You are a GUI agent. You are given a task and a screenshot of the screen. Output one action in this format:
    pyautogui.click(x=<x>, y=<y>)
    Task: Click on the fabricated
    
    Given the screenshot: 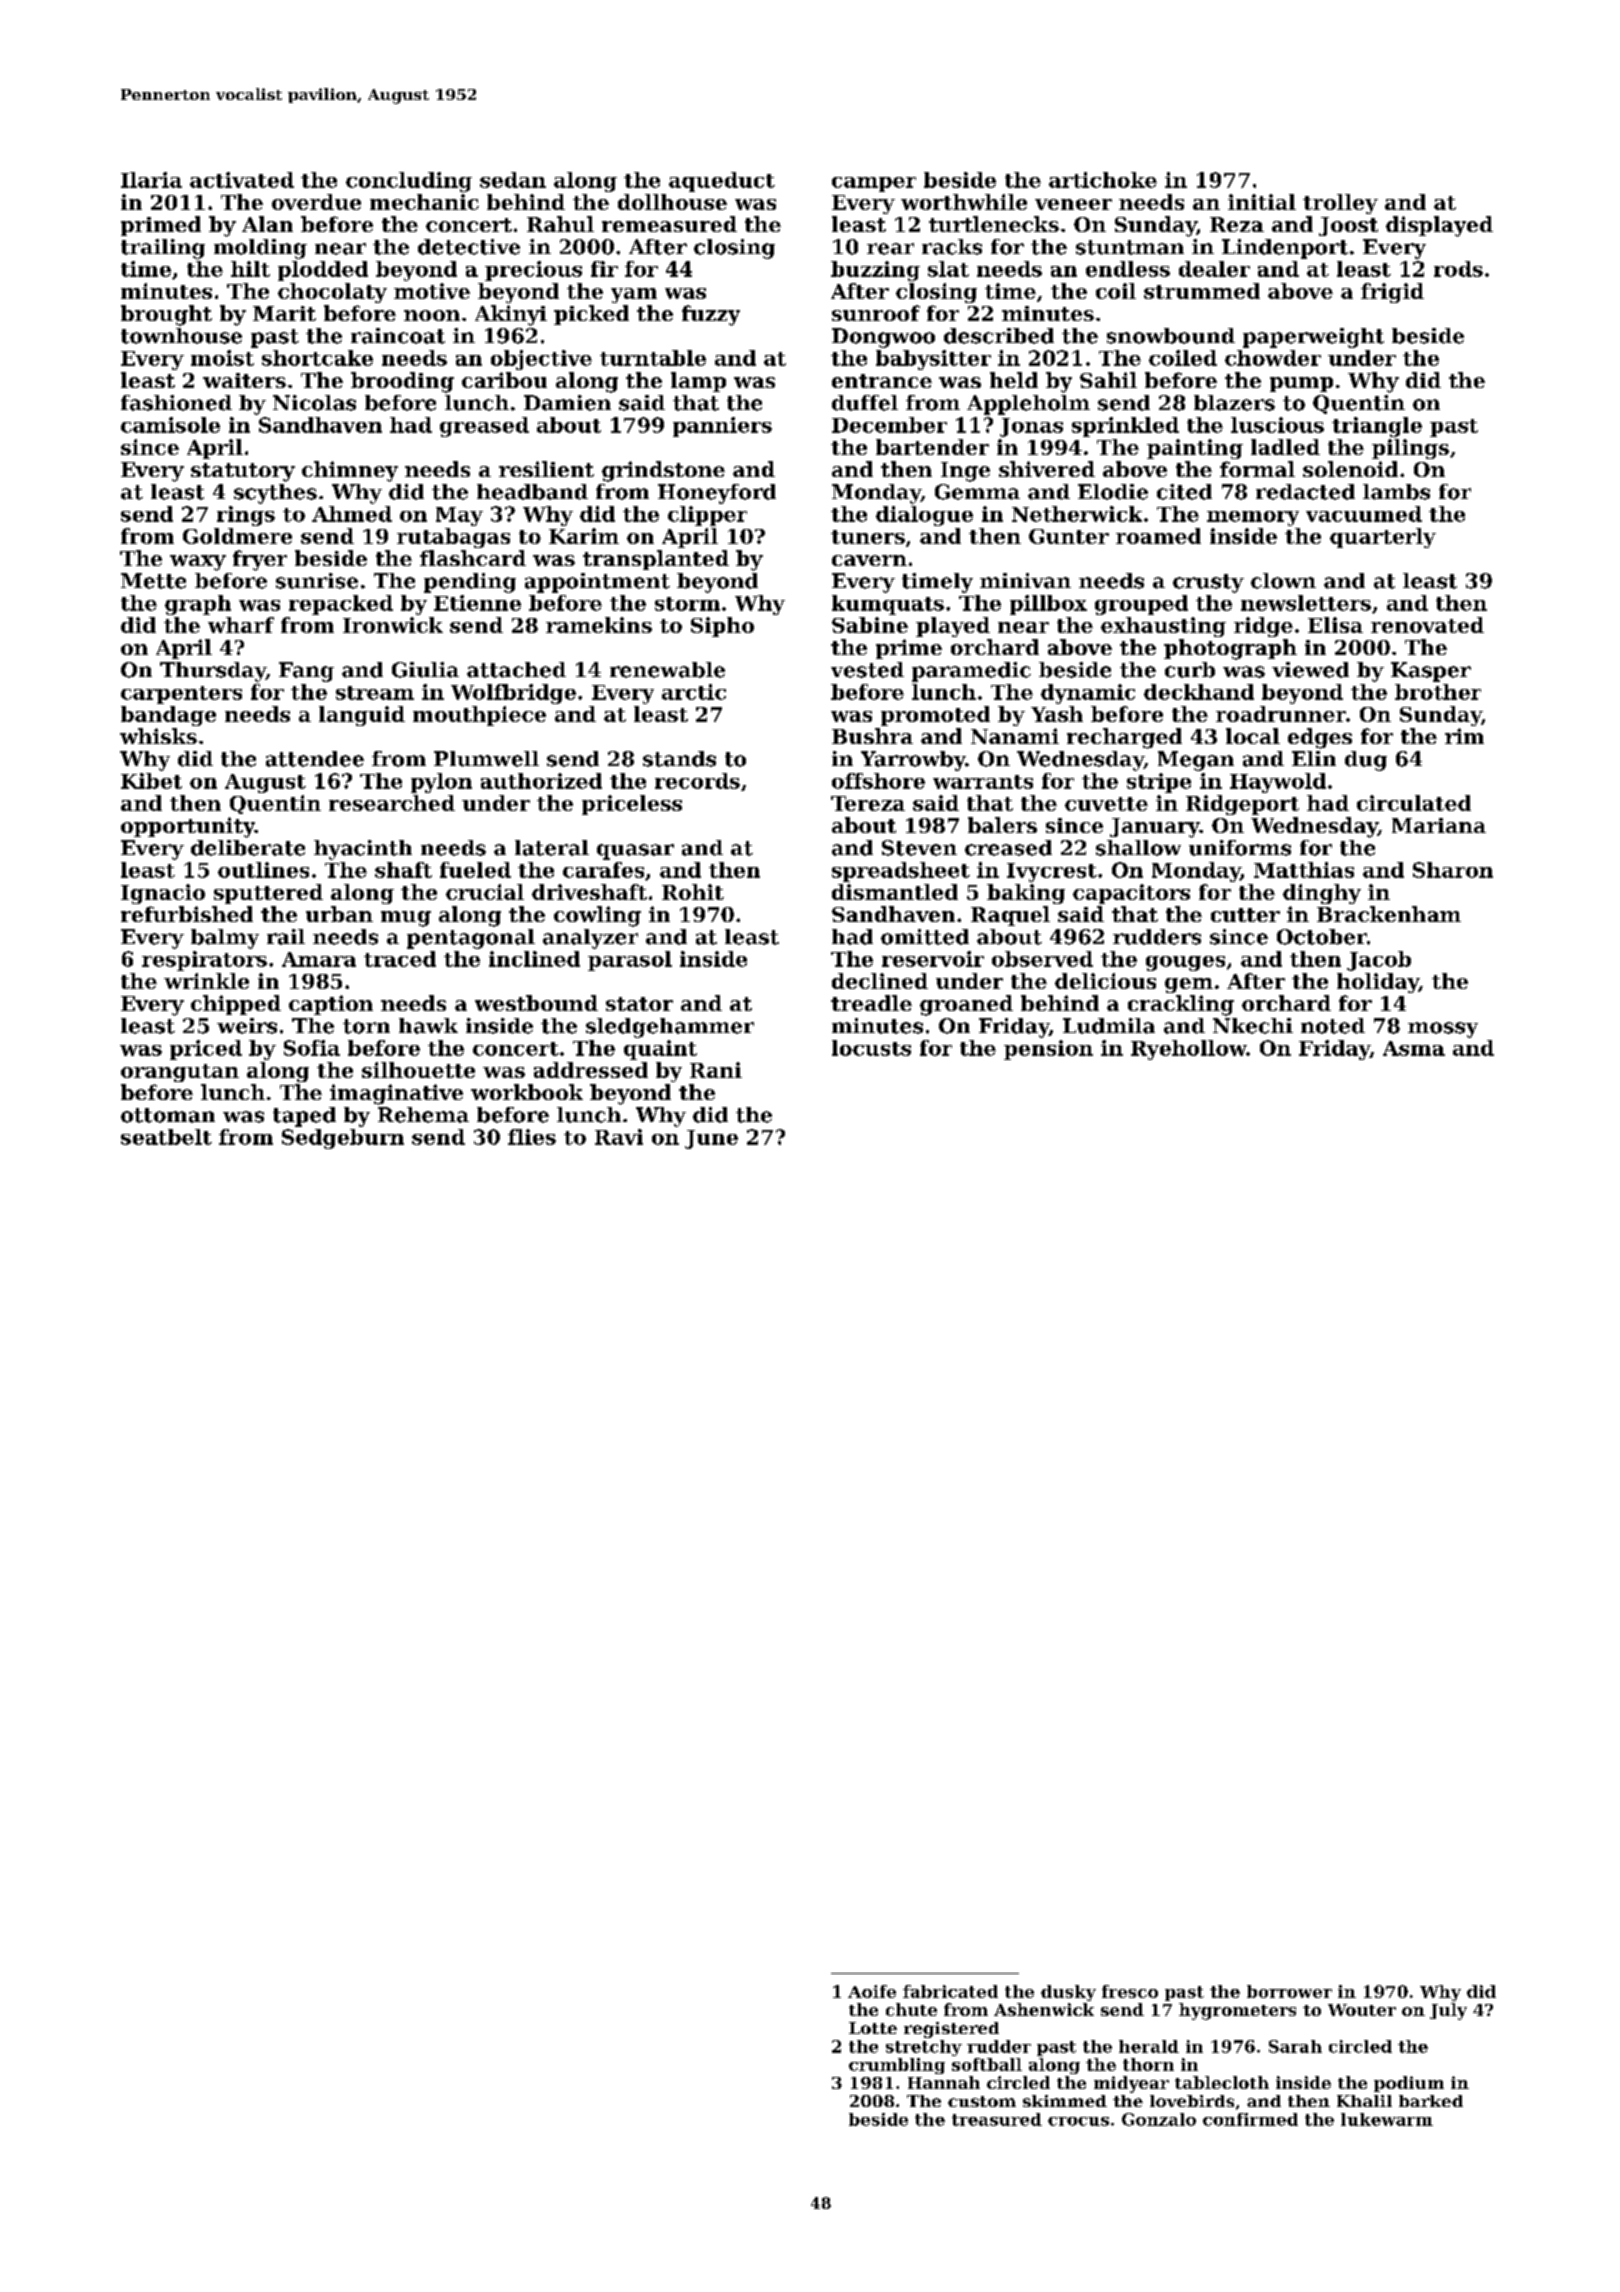 What is the action you would take?
    pyautogui.click(x=950, y=1991)
